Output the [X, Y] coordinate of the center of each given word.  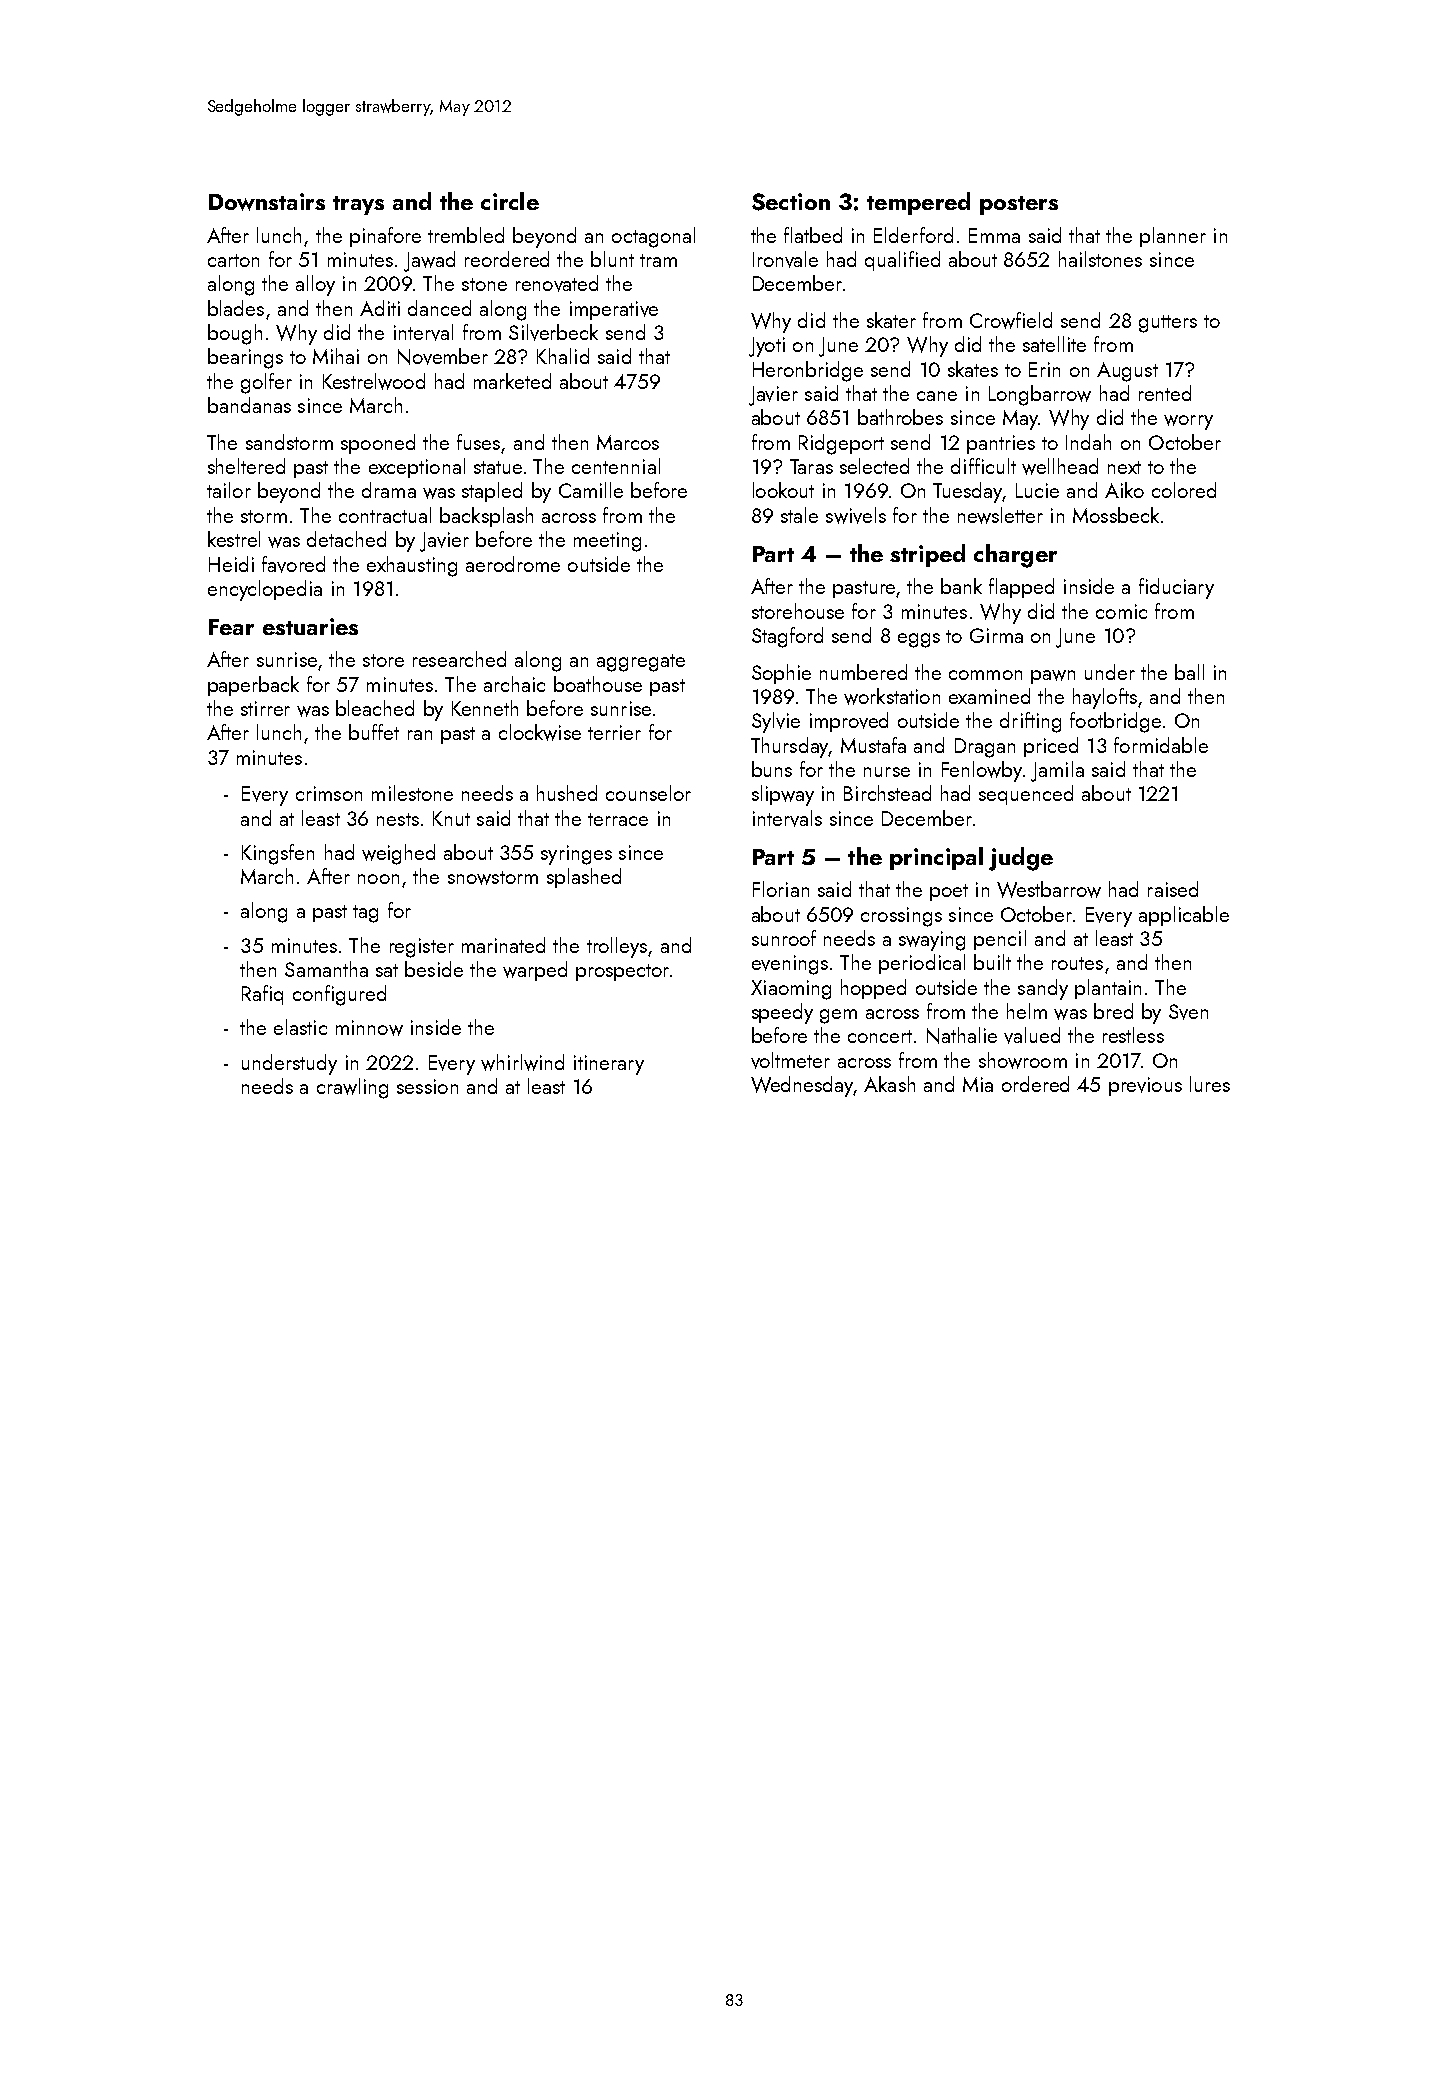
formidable [1161, 745]
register [422, 948]
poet [949, 892]
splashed [584, 878]
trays [358, 205]
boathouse [598, 684]
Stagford [787, 637]
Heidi [231, 564]
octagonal [653, 237]
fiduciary [1176, 588]
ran [420, 735]
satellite [1054, 344]
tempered [918, 203]
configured [339, 995]
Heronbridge [808, 371]
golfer [266, 383]
